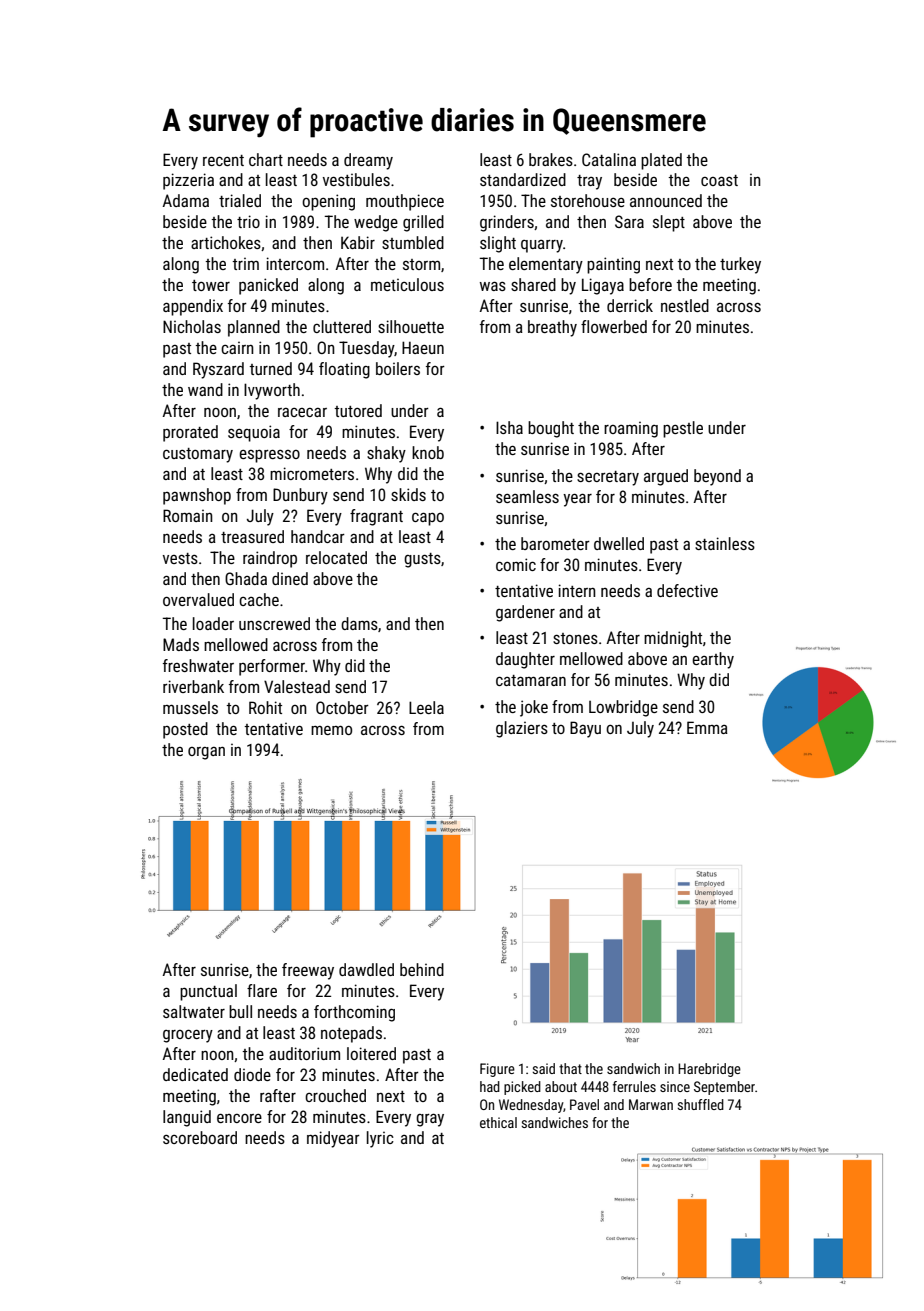 This document has height=1311, width=924. Describe the element at coordinates (687, 590) in the document. I see `defective` at that location.
